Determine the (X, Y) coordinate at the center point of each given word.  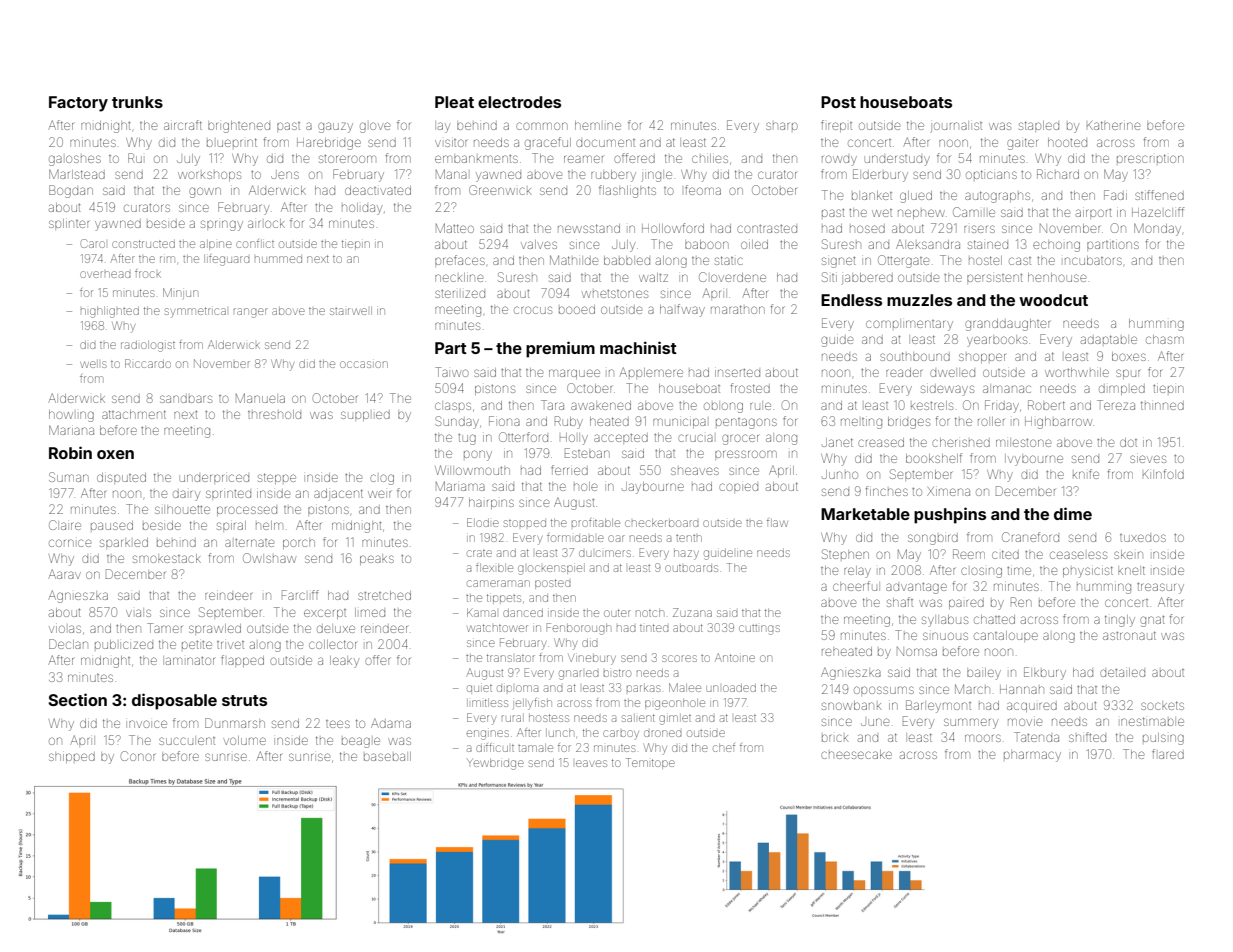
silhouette (182, 510)
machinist (638, 347)
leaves (591, 763)
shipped (72, 758)
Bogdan (71, 191)
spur (1128, 374)
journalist (956, 127)
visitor (451, 143)
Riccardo (148, 363)
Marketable (865, 514)
